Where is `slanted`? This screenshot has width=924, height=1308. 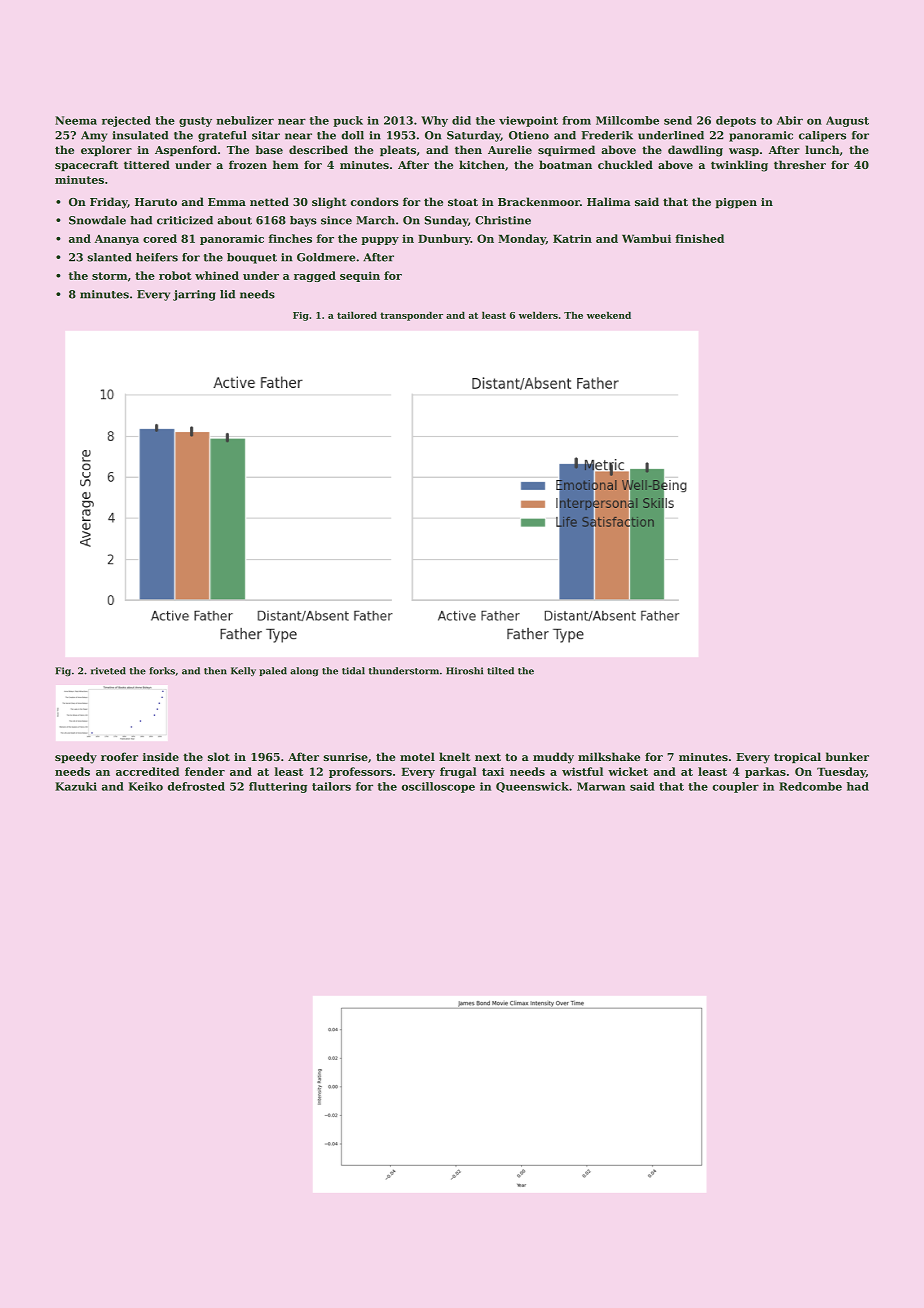 slanted is located at coordinates (110, 257).
